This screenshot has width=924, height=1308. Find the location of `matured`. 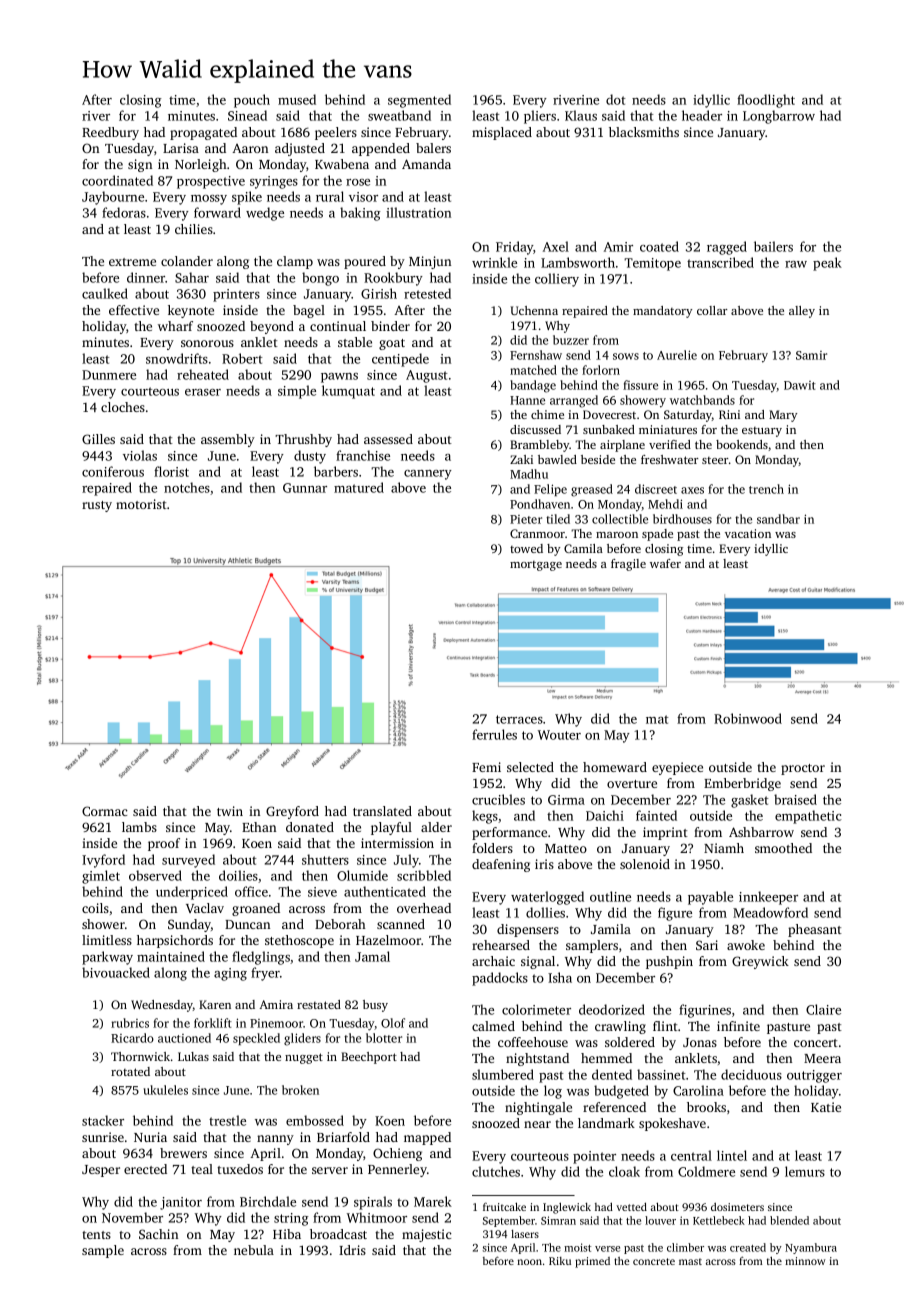

matured is located at coordinates (359, 487).
